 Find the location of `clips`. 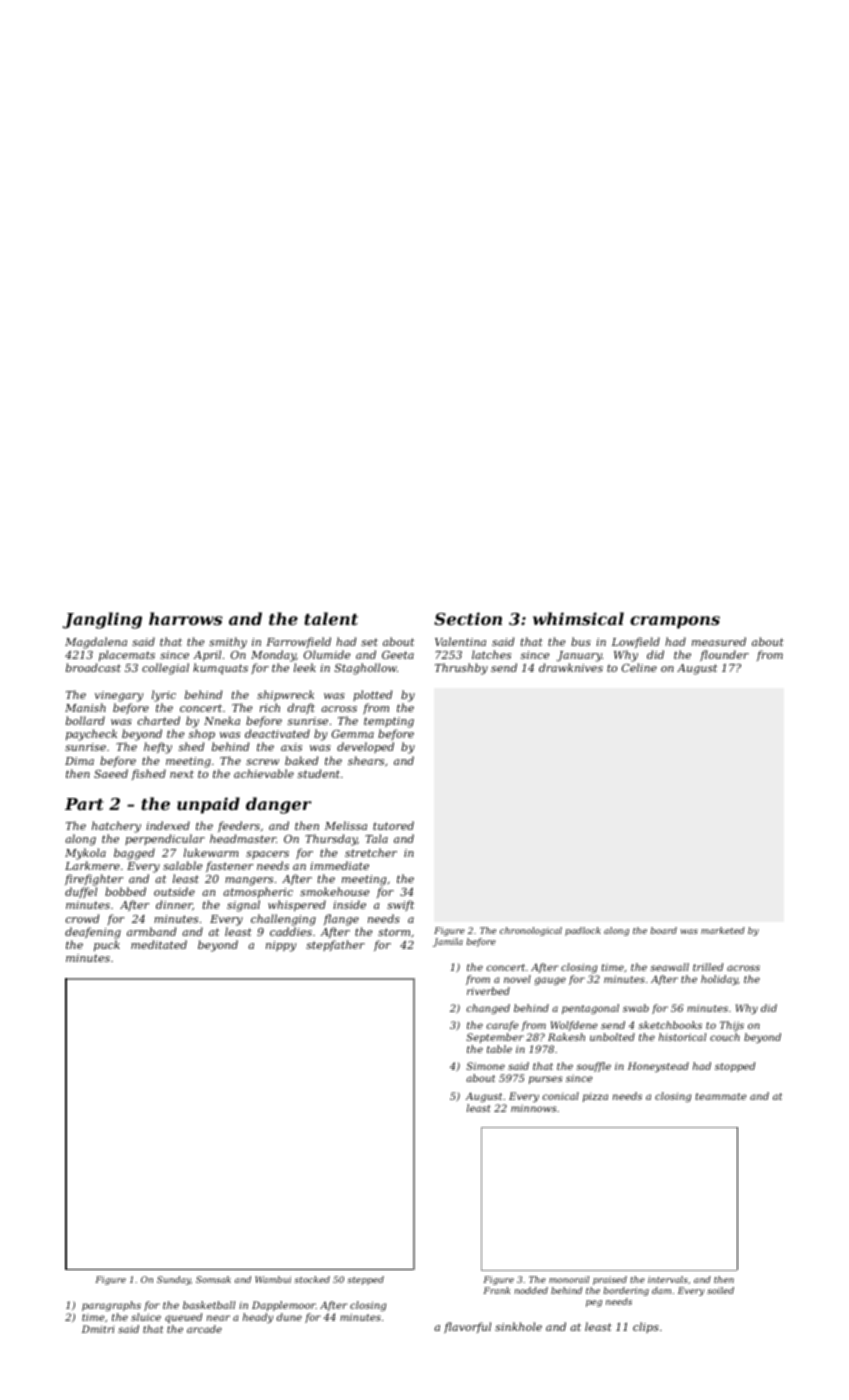

clips is located at coordinates (646, 1327).
